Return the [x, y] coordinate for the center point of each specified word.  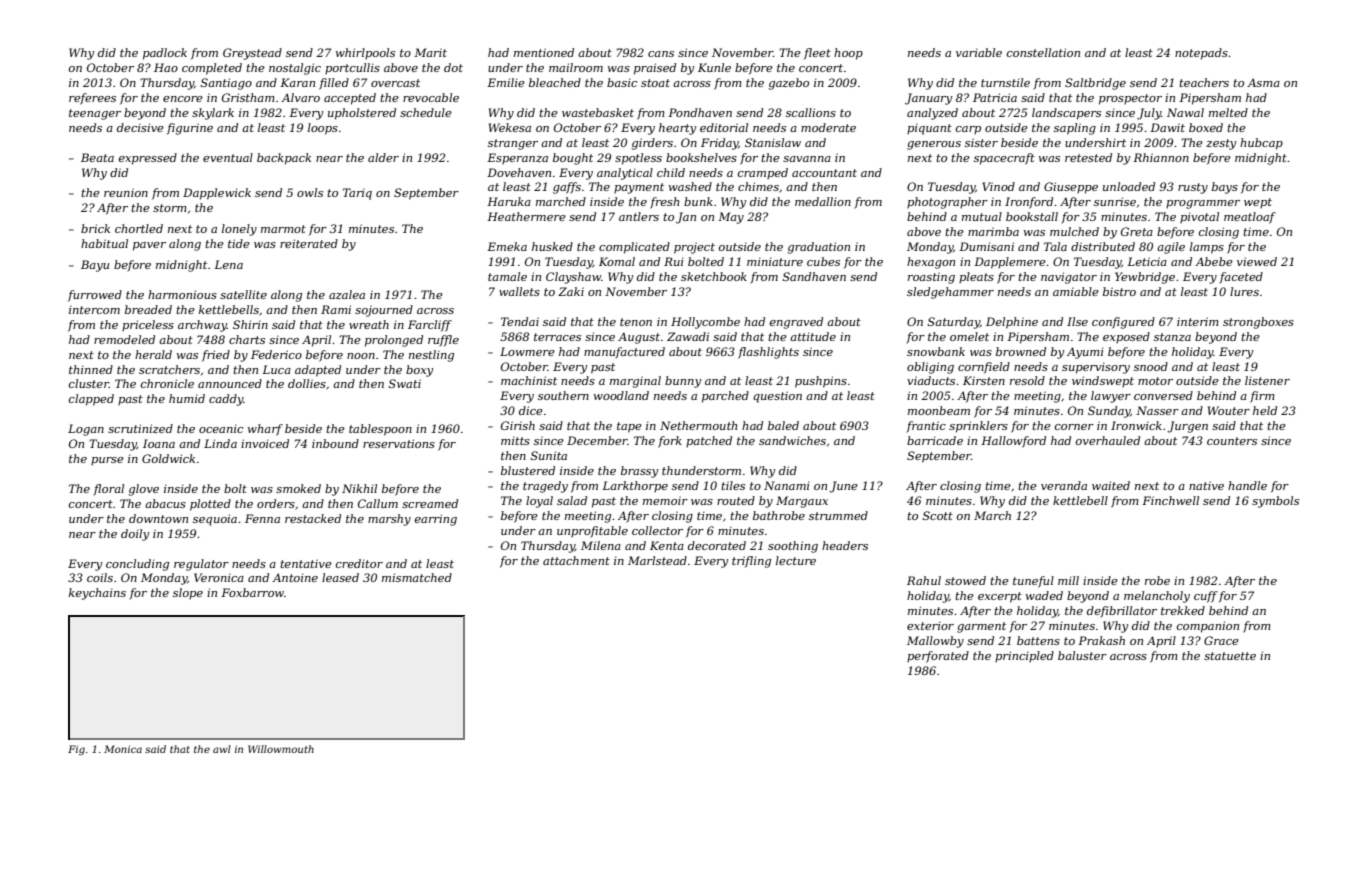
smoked [298, 488]
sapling [1075, 129]
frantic [926, 427]
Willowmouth [281, 749]
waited [1111, 485]
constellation [1043, 52]
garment [981, 627]
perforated [938, 657]
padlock [165, 54]
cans [661, 54]
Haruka [509, 201]
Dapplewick [217, 194]
